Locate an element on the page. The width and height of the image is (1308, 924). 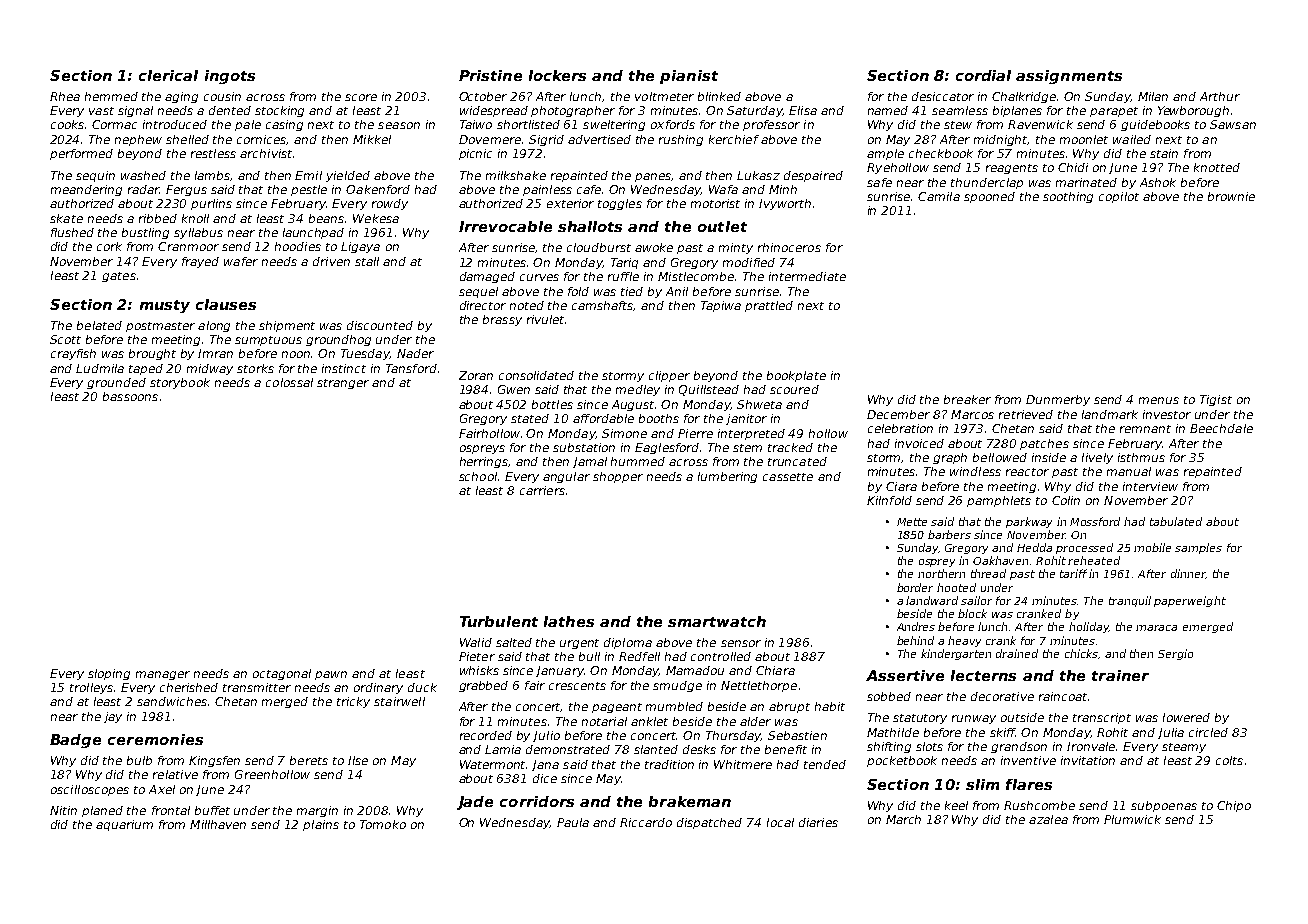
Arthur is located at coordinates (1220, 96).
